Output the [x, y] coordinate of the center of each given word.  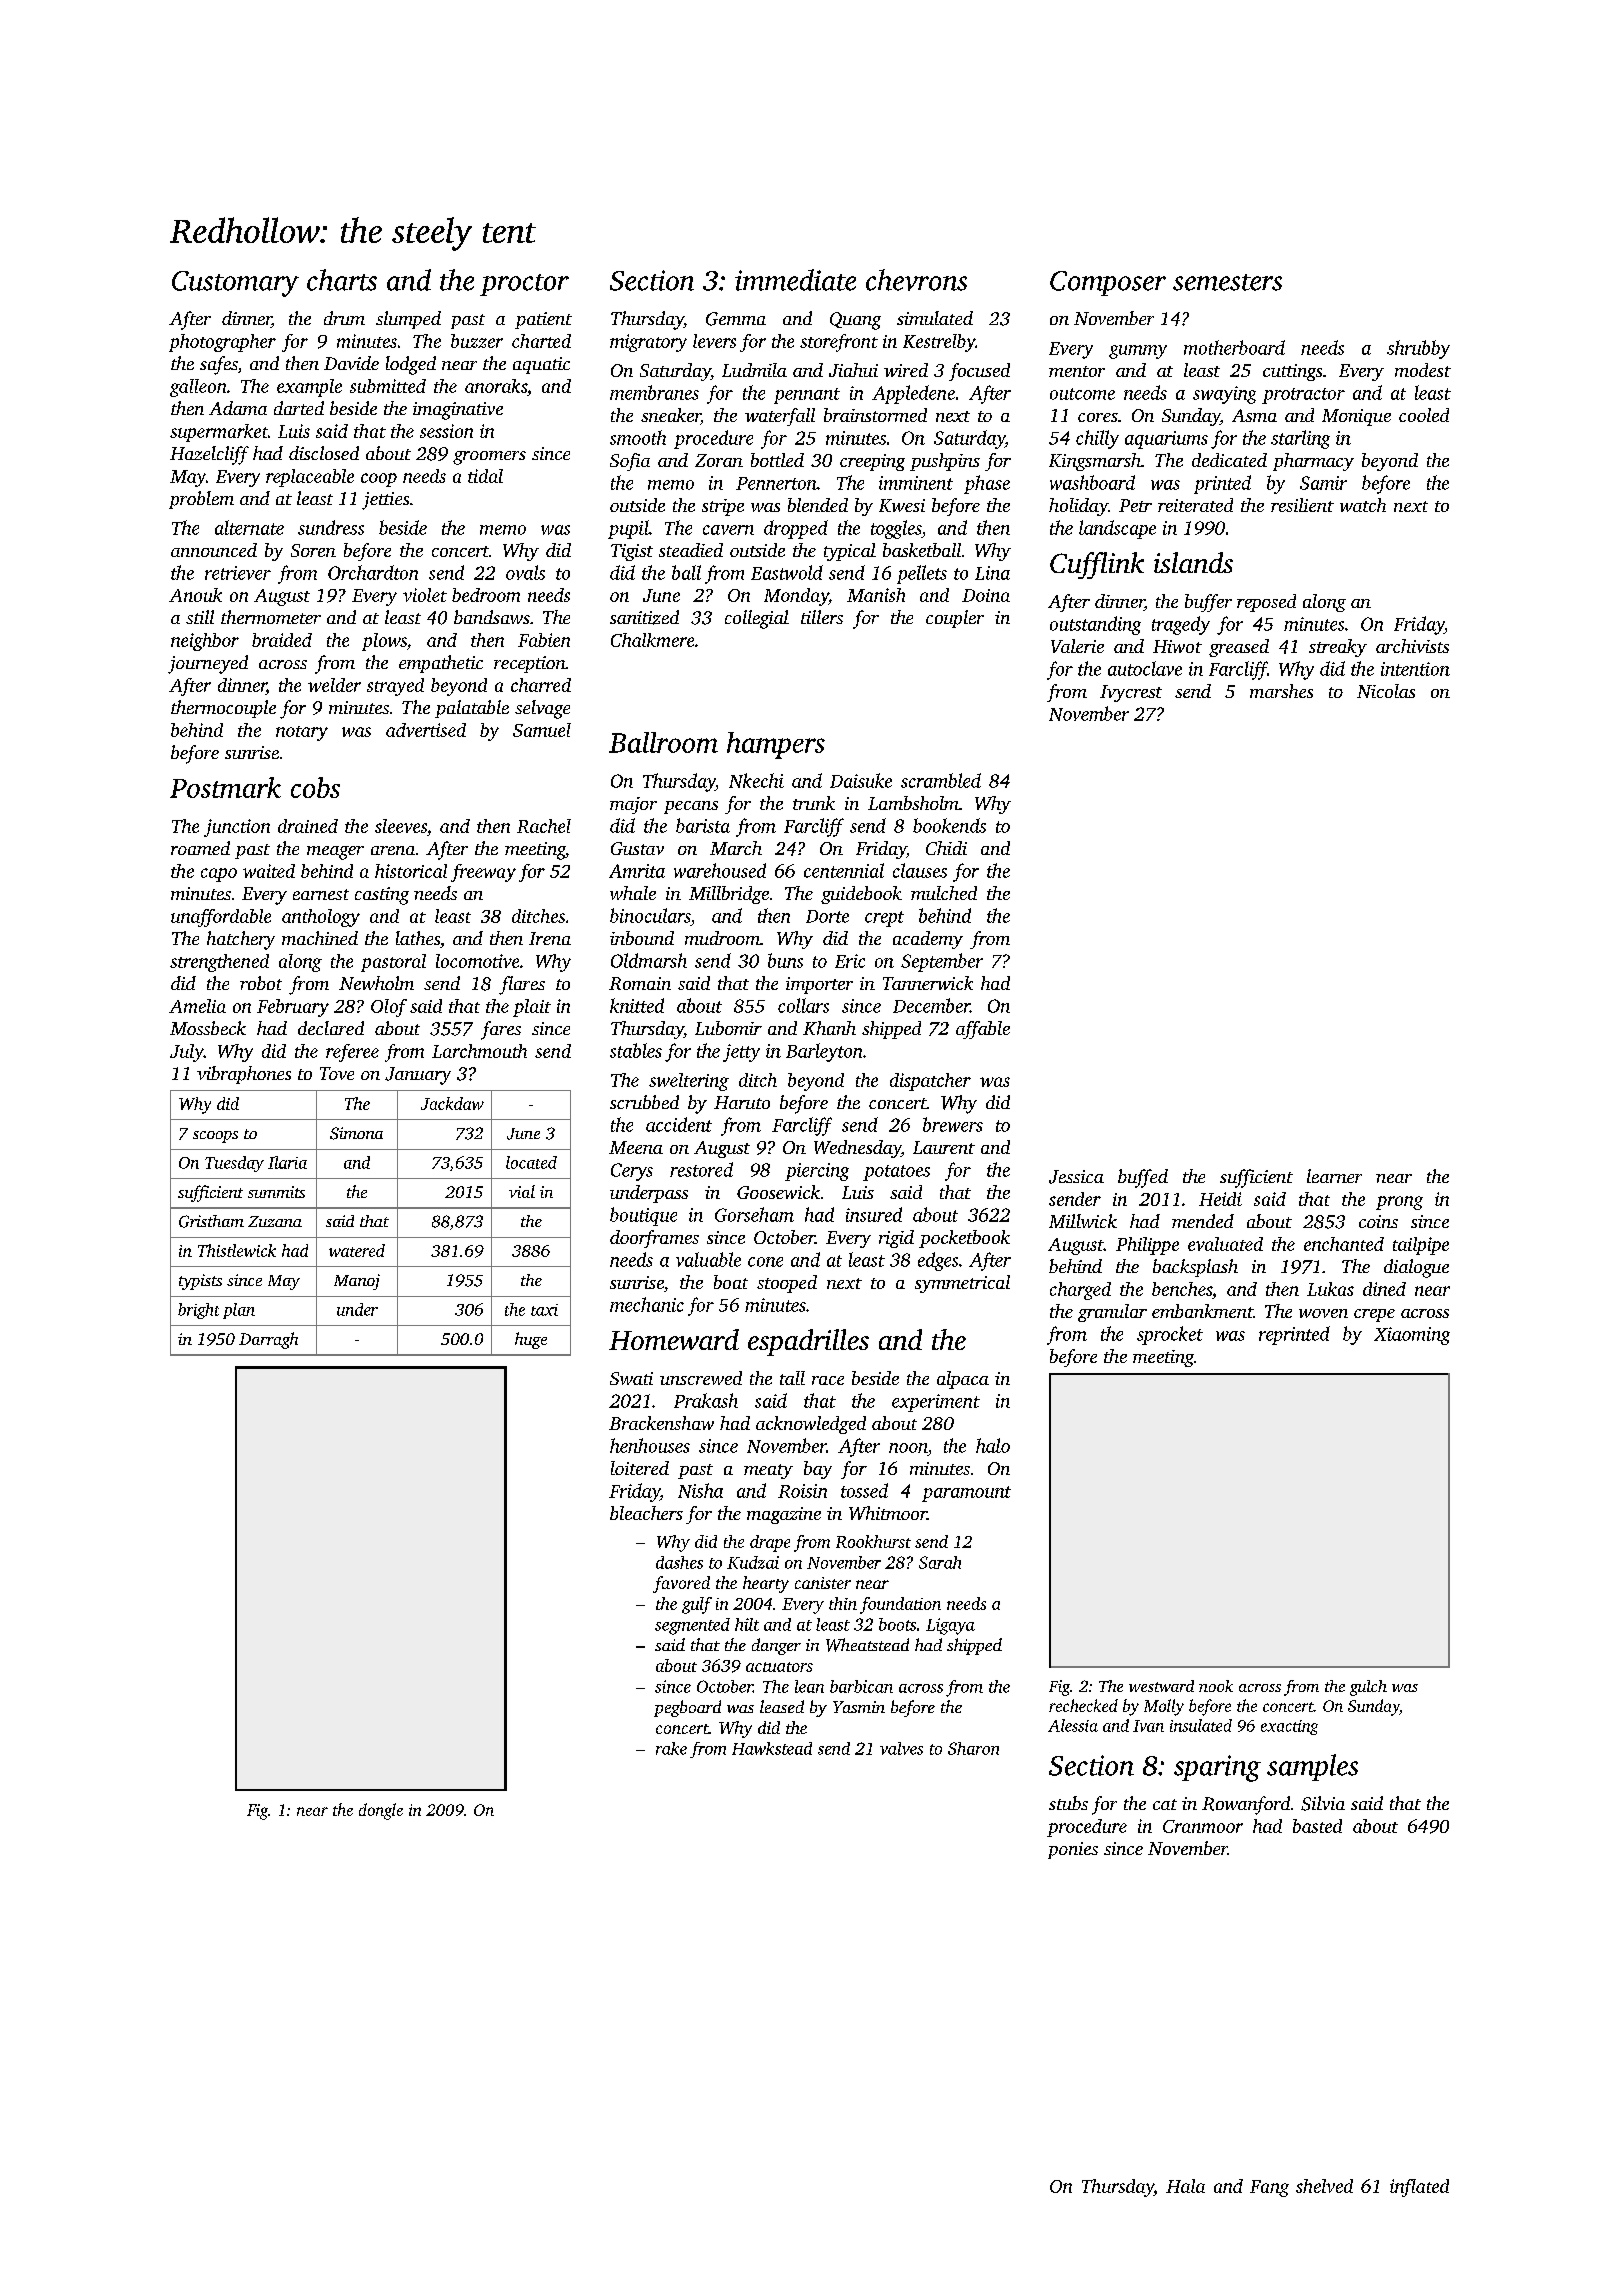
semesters [1227, 282]
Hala [1185, 2186]
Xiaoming [1412, 1336]
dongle [381, 1811]
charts [342, 280]
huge [531, 1340]
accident [679, 1124]
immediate [795, 280]
